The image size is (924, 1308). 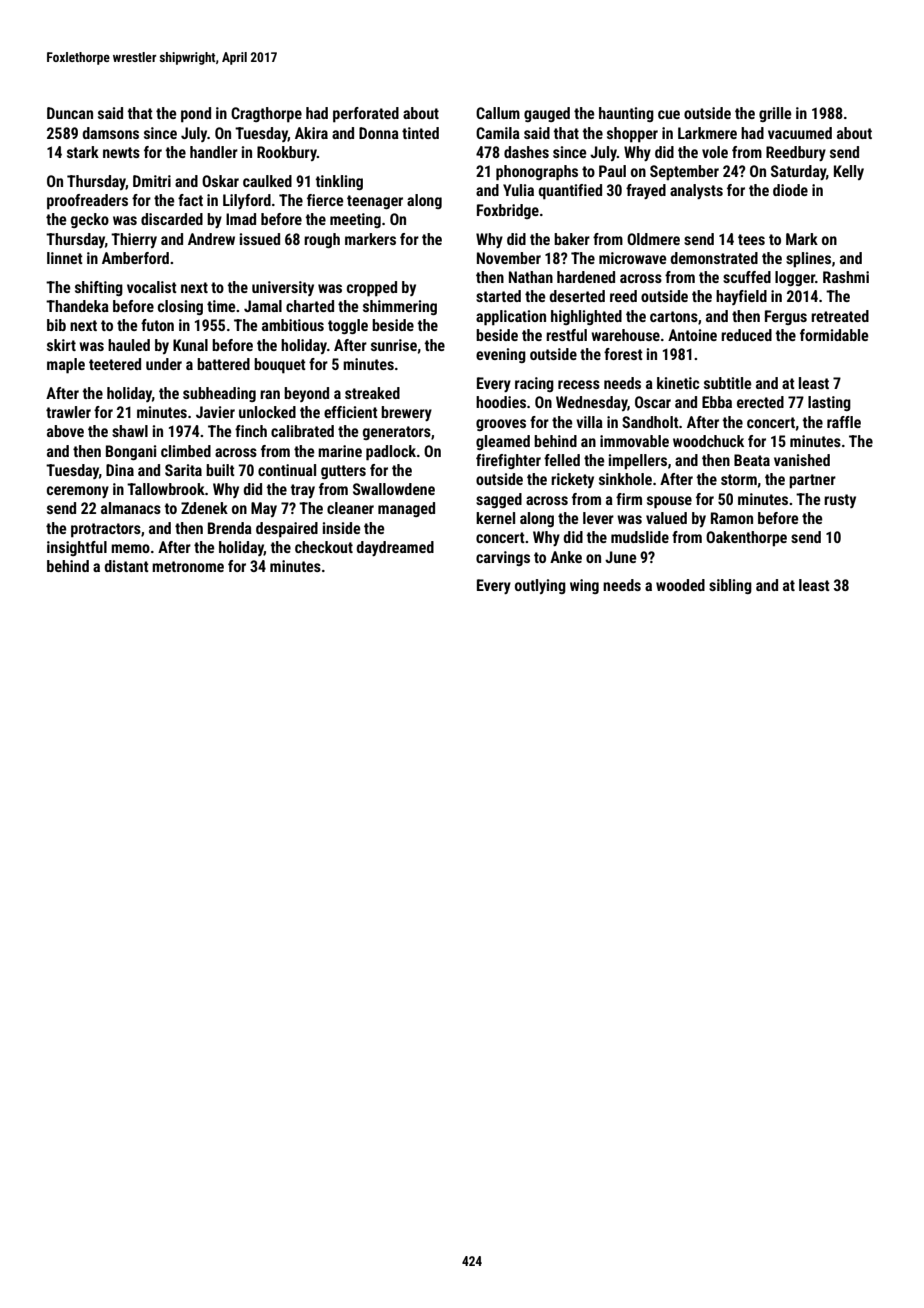 What do you see at coordinates (366, 115) in the screenshot?
I see `perforated` at bounding box center [366, 115].
